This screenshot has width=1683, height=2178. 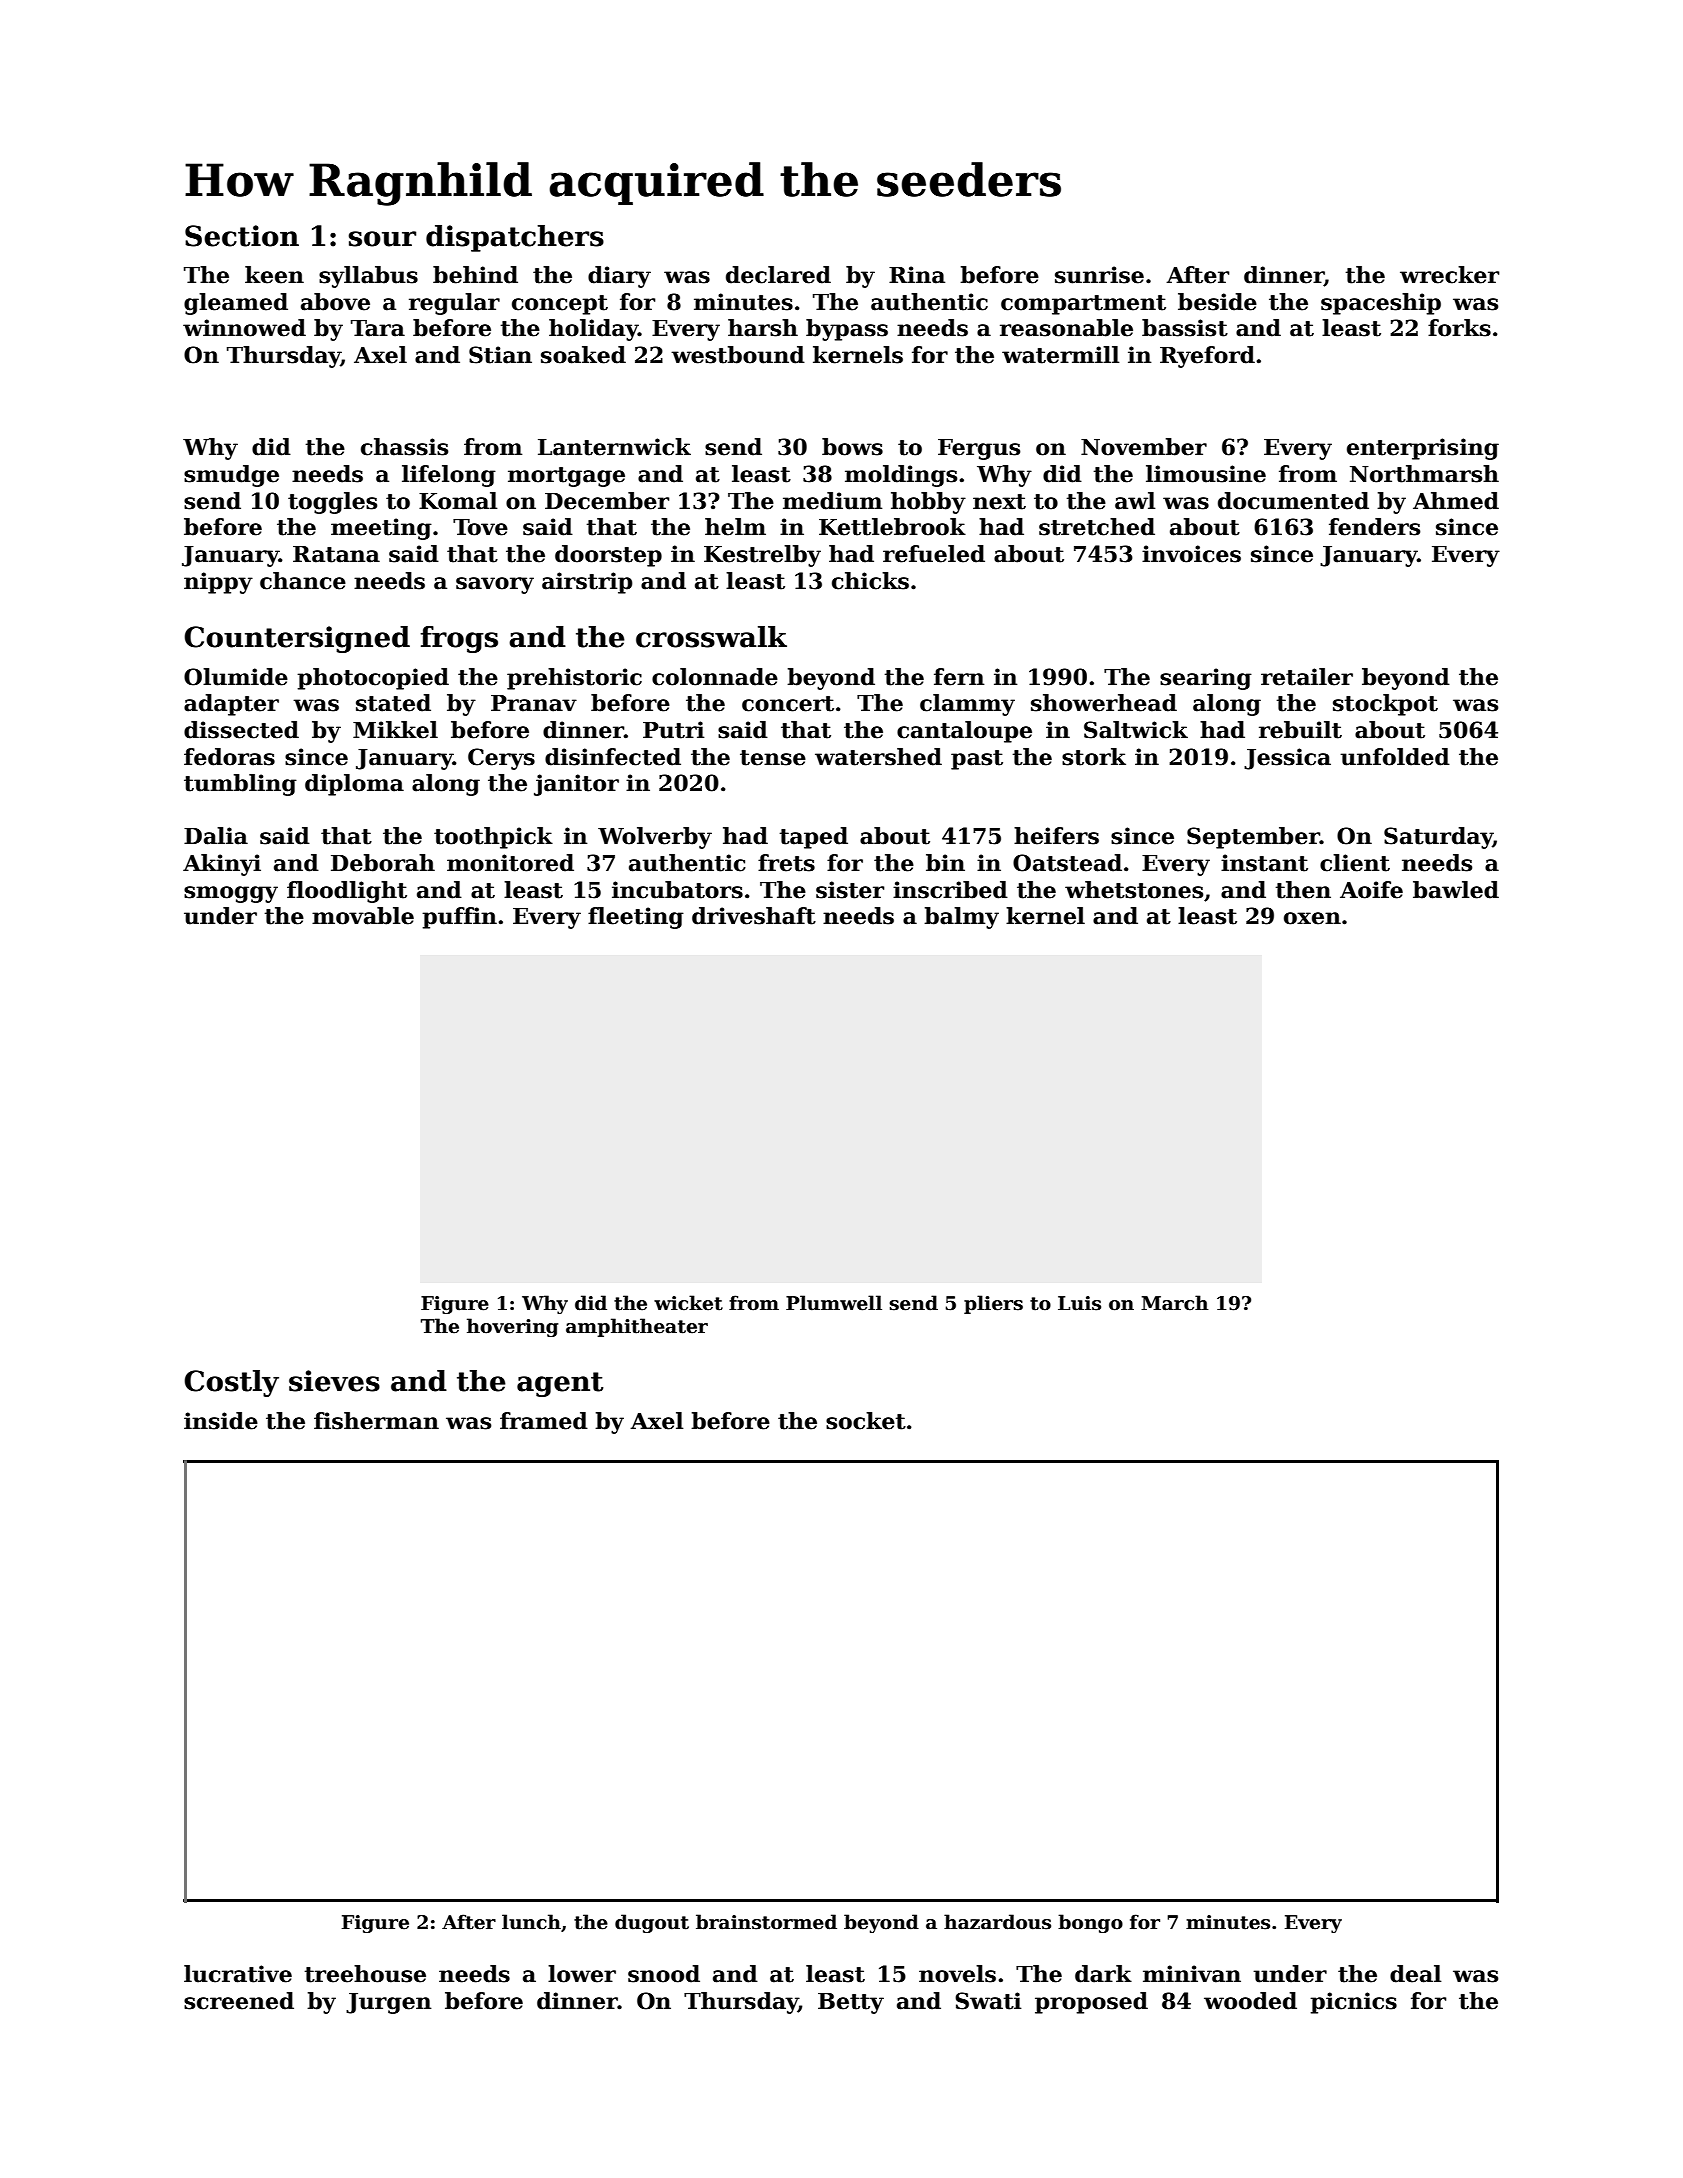 I want to click on watershed, so click(x=878, y=757).
